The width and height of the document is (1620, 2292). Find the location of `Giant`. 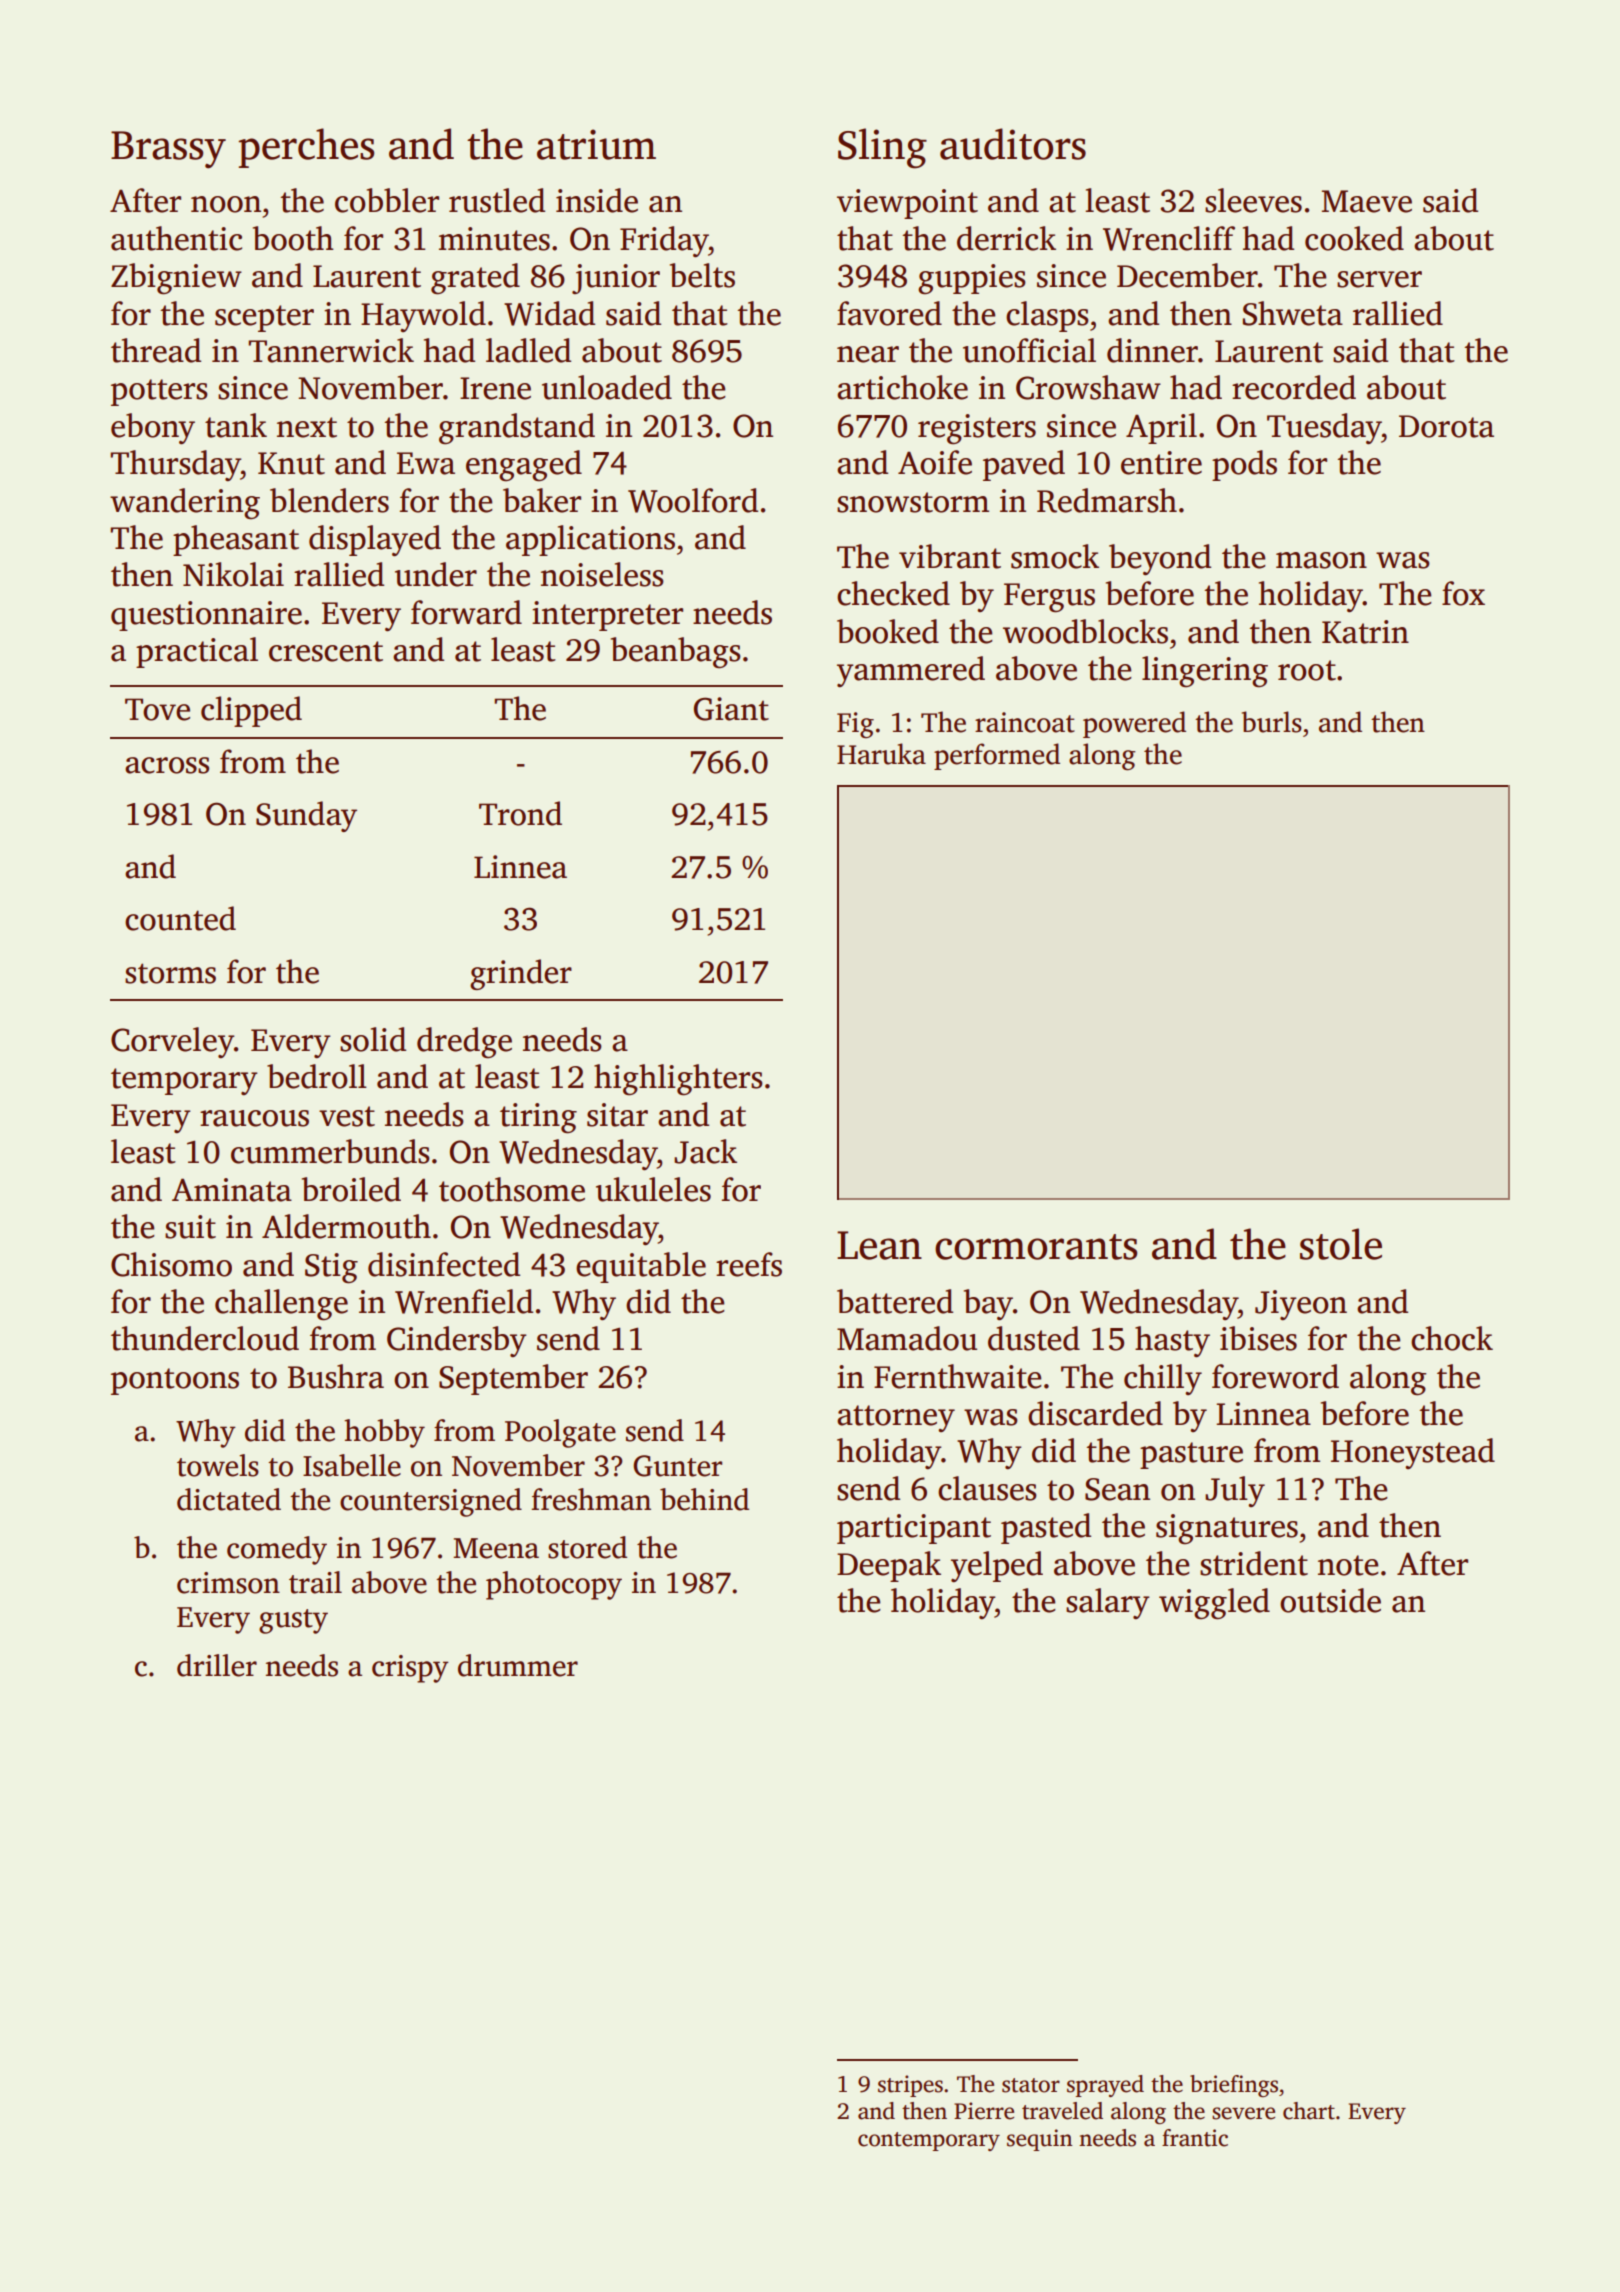

Giant is located at coordinates (731, 709).
